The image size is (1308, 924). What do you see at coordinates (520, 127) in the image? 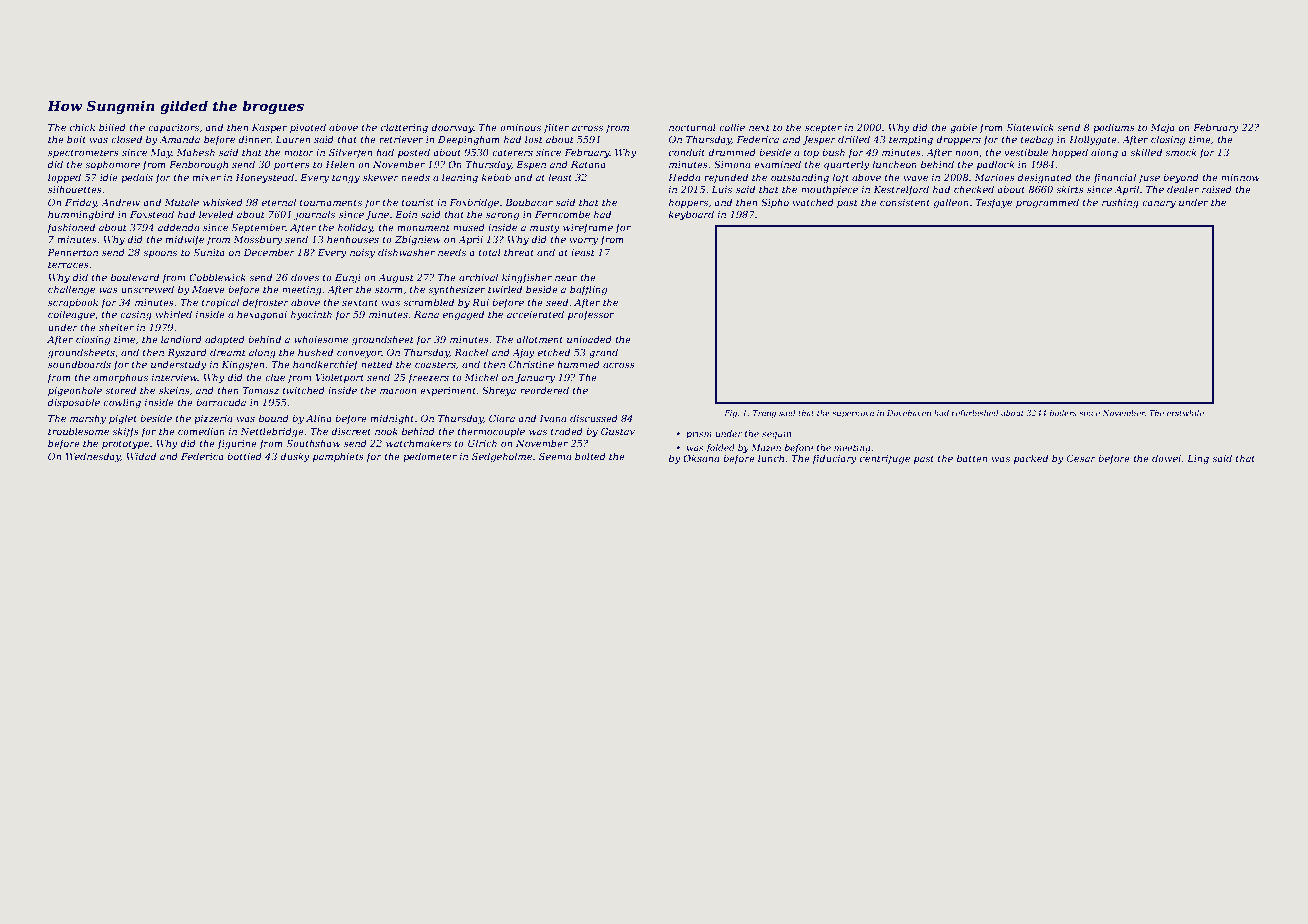
I see `ominous` at bounding box center [520, 127].
